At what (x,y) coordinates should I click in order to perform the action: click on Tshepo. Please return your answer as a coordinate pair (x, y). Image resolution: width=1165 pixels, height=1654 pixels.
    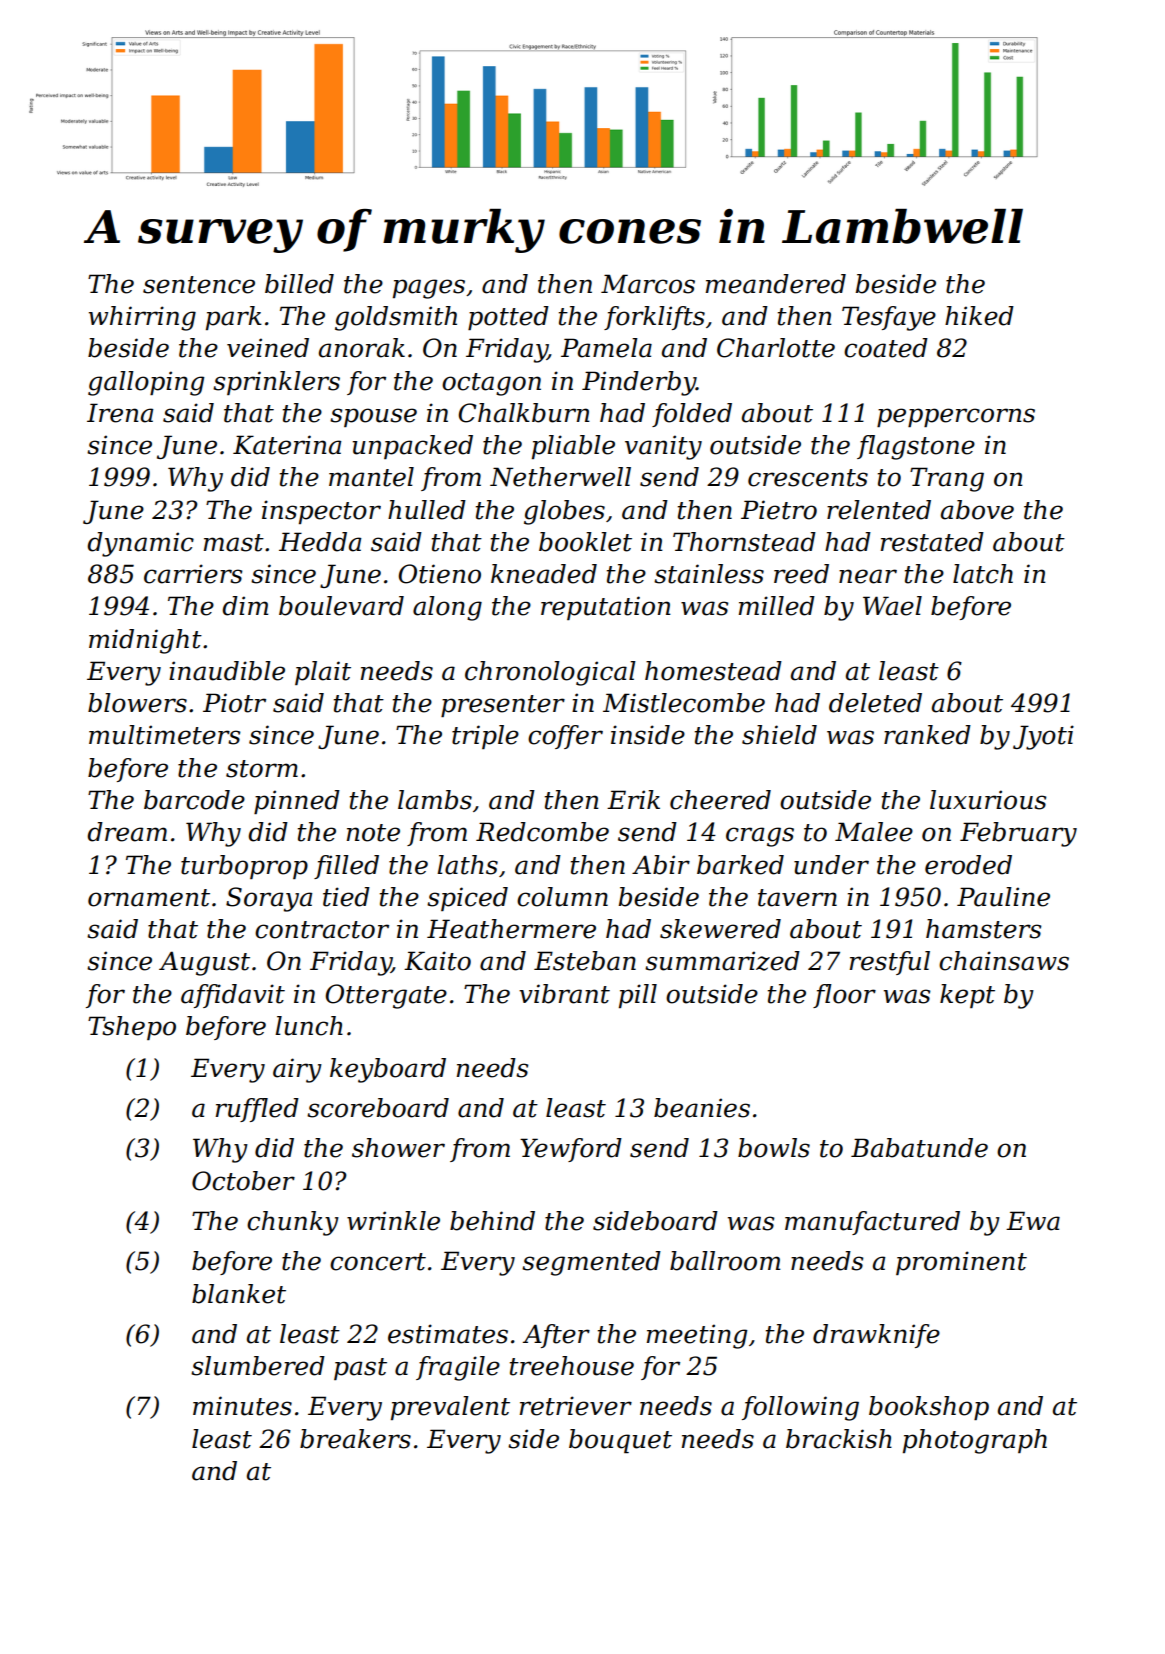
    Looking at the image, I should click on (132, 1028).
